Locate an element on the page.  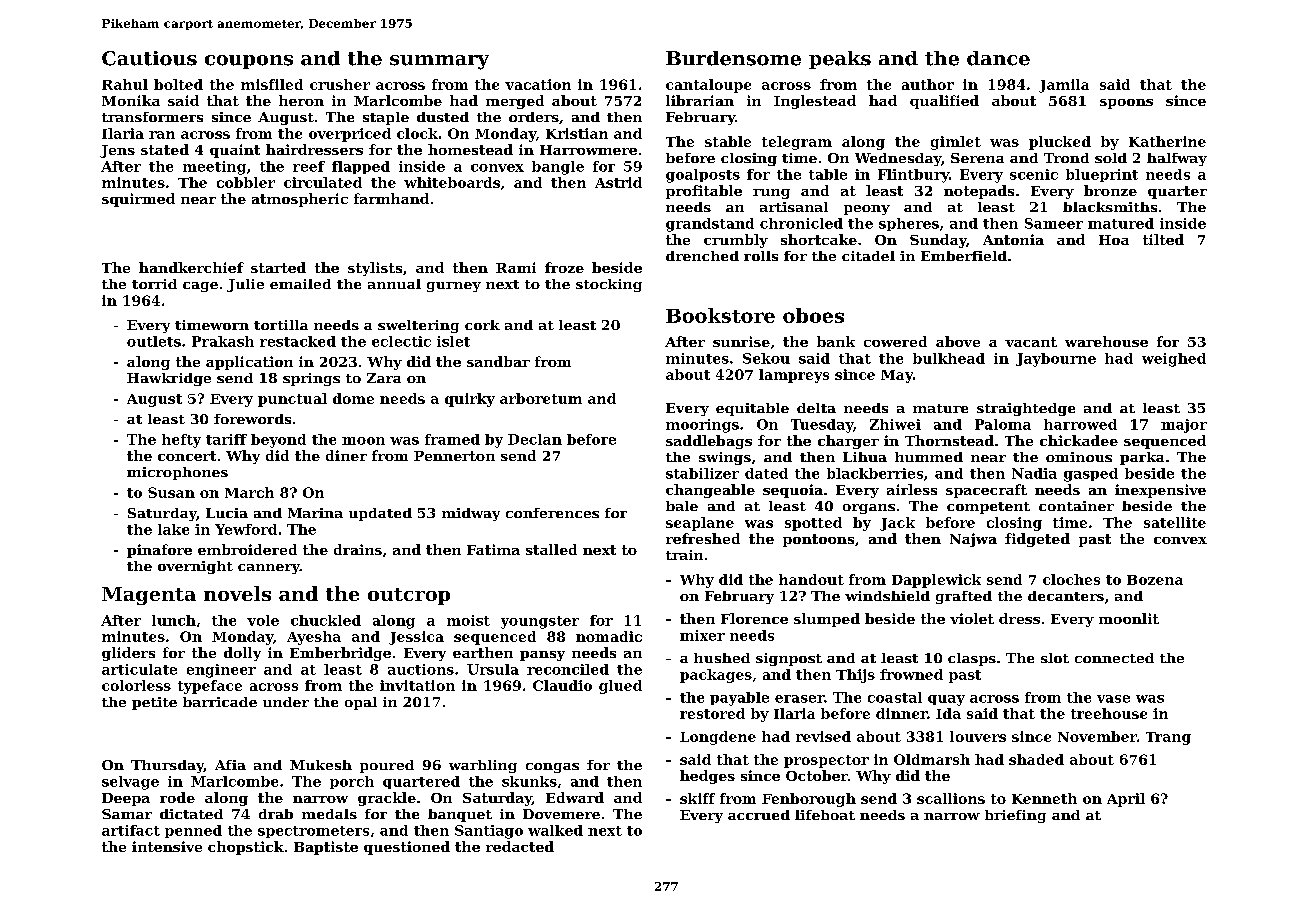
outlets is located at coordinates (154, 341).
